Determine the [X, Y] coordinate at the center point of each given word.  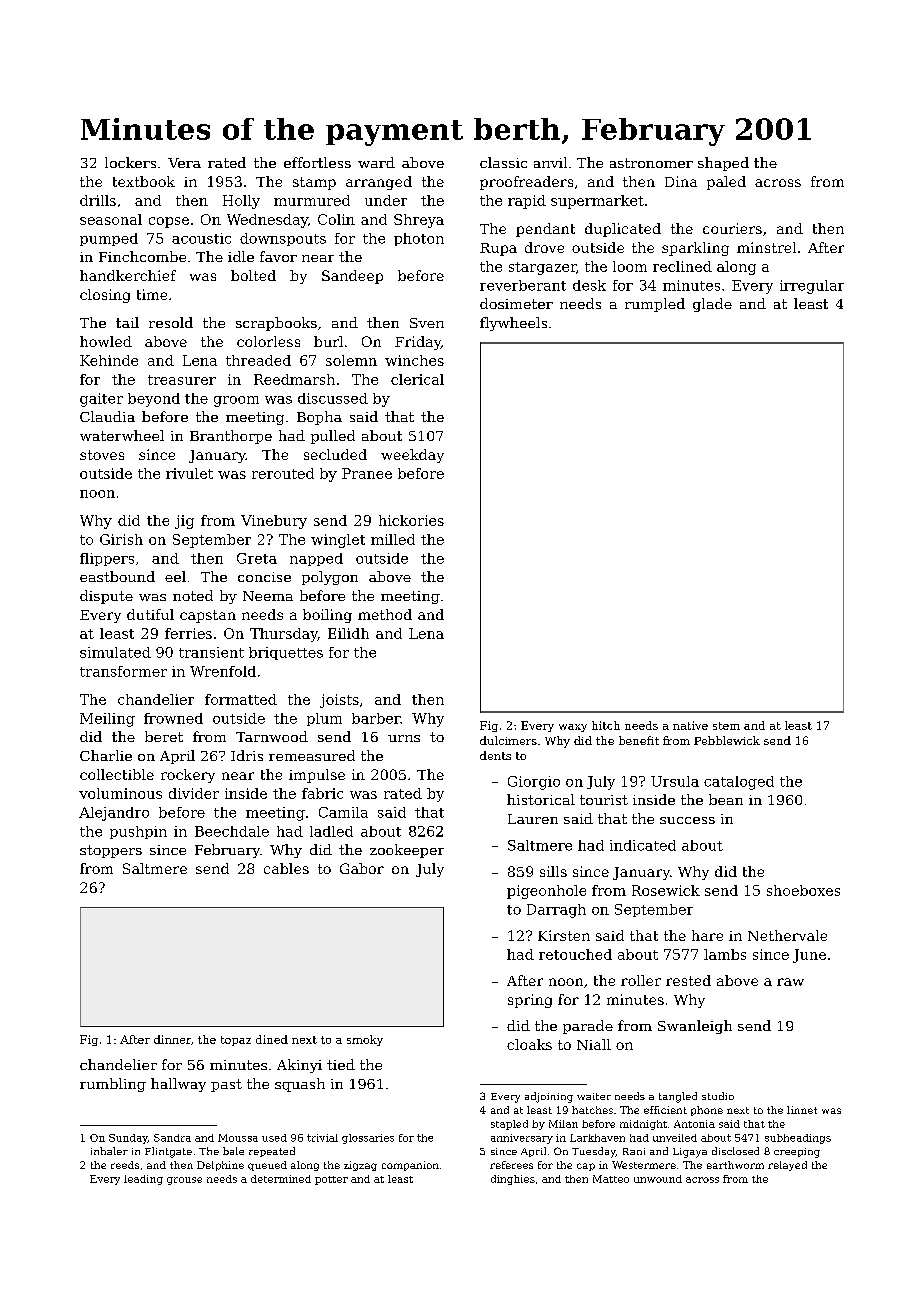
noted [193, 595]
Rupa [498, 249]
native [690, 725]
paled [726, 183]
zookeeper [407, 851]
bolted [253, 275]
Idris [247, 755]
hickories [411, 520]
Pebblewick [727, 740]
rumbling [113, 1085]
